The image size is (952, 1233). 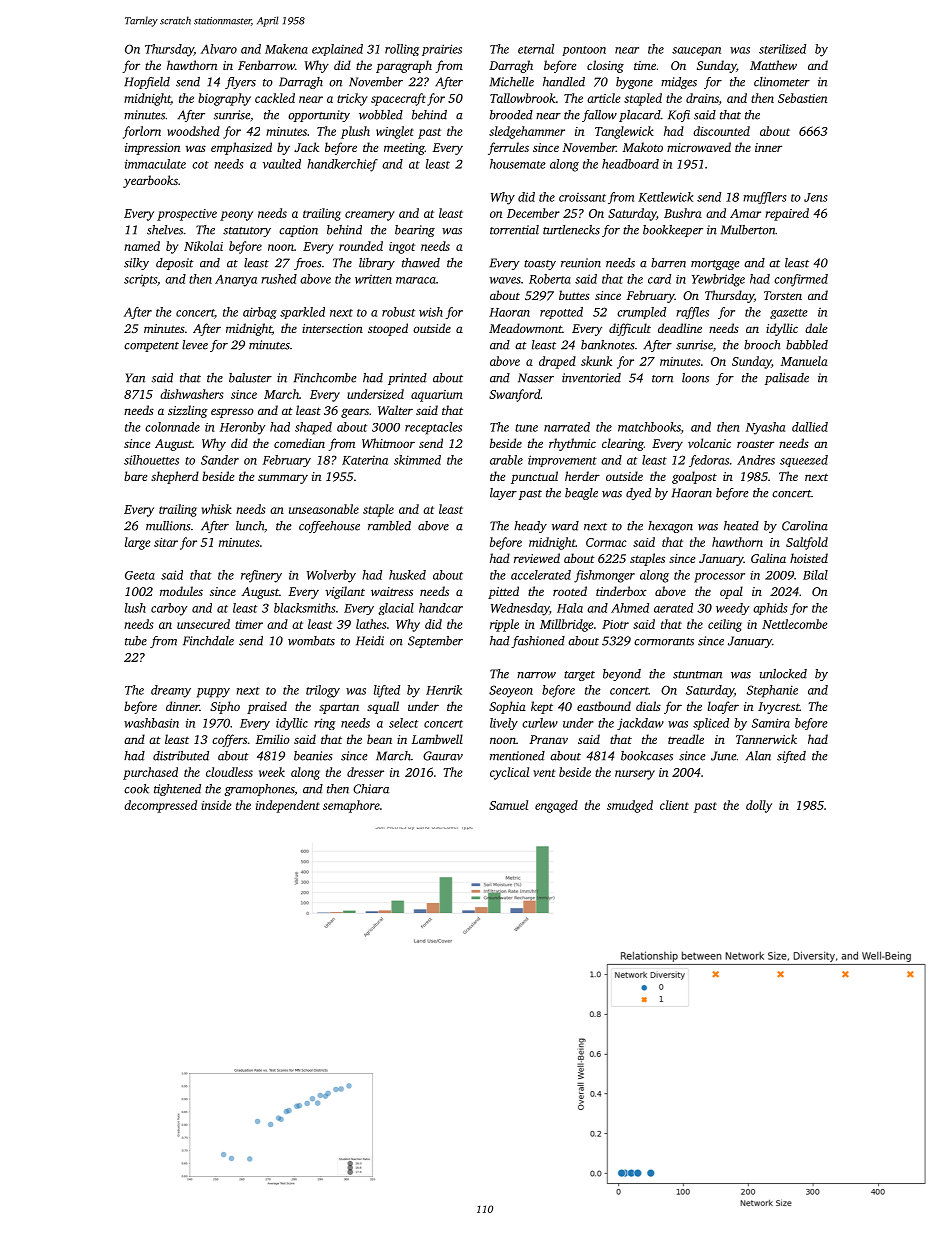 What do you see at coordinates (503, 592) in the image?
I see `pitted` at bounding box center [503, 592].
